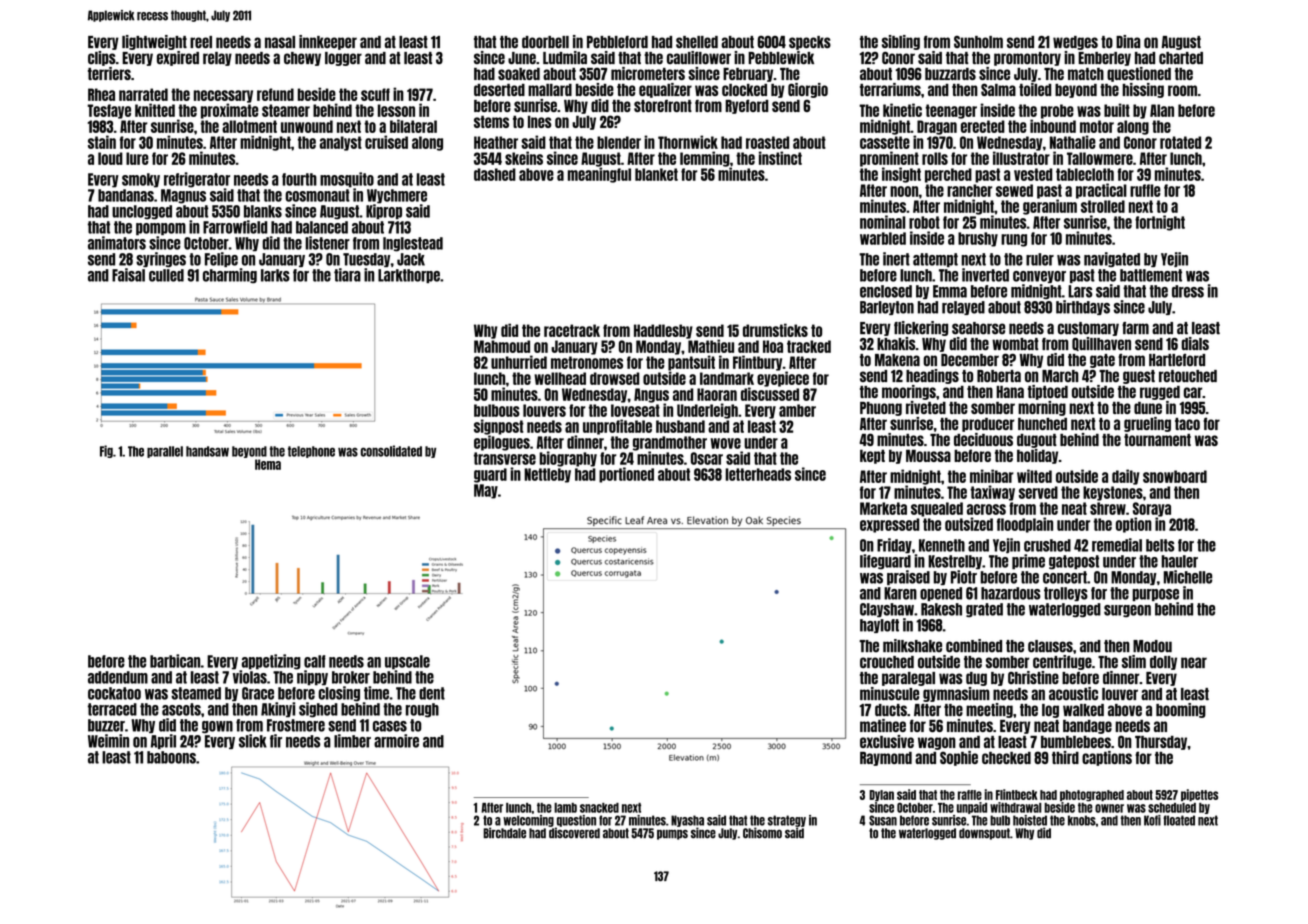 This screenshot has height=924, width=1308. I want to click on Chisomo, so click(762, 833).
